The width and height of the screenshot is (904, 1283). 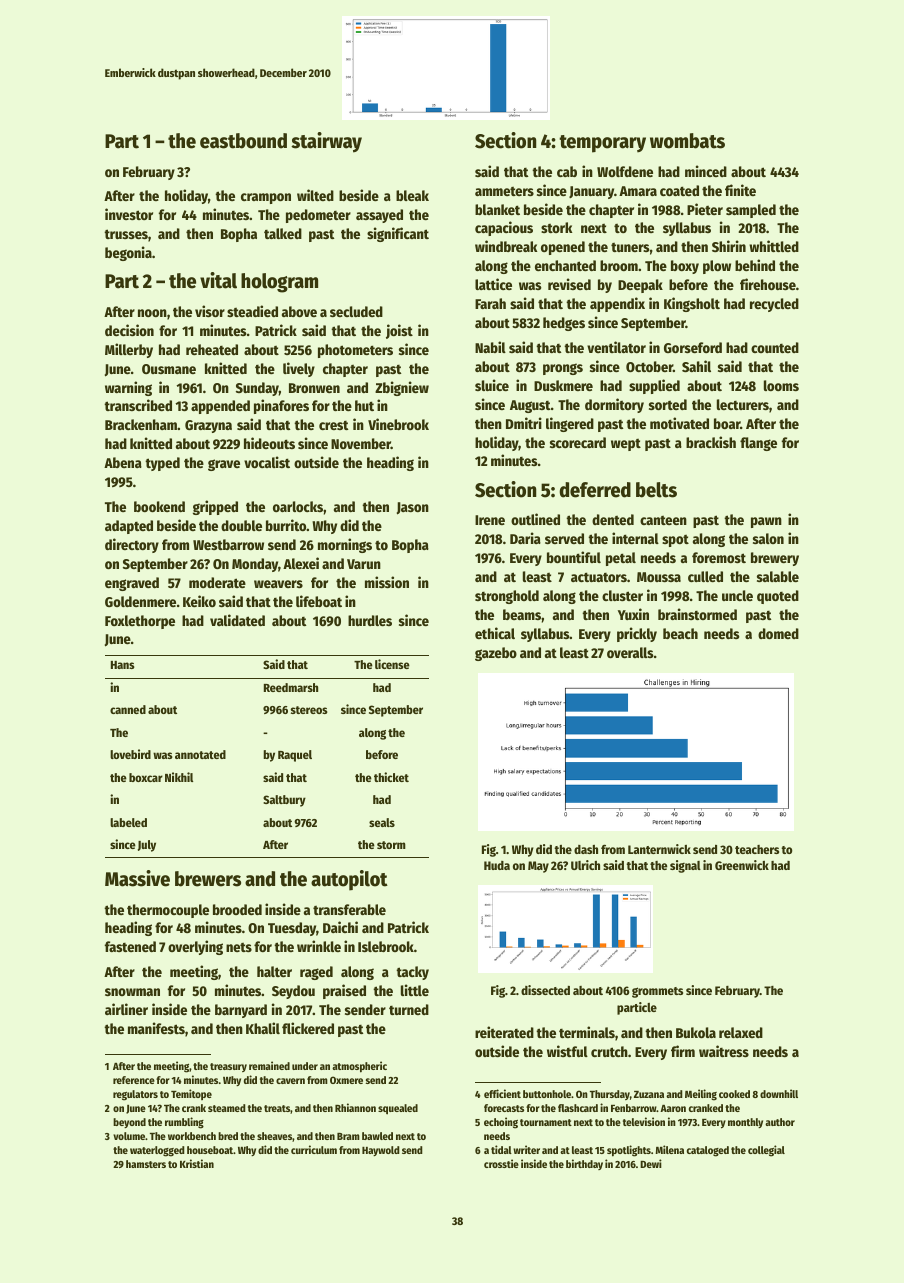 I want to click on domed, so click(x=778, y=633).
